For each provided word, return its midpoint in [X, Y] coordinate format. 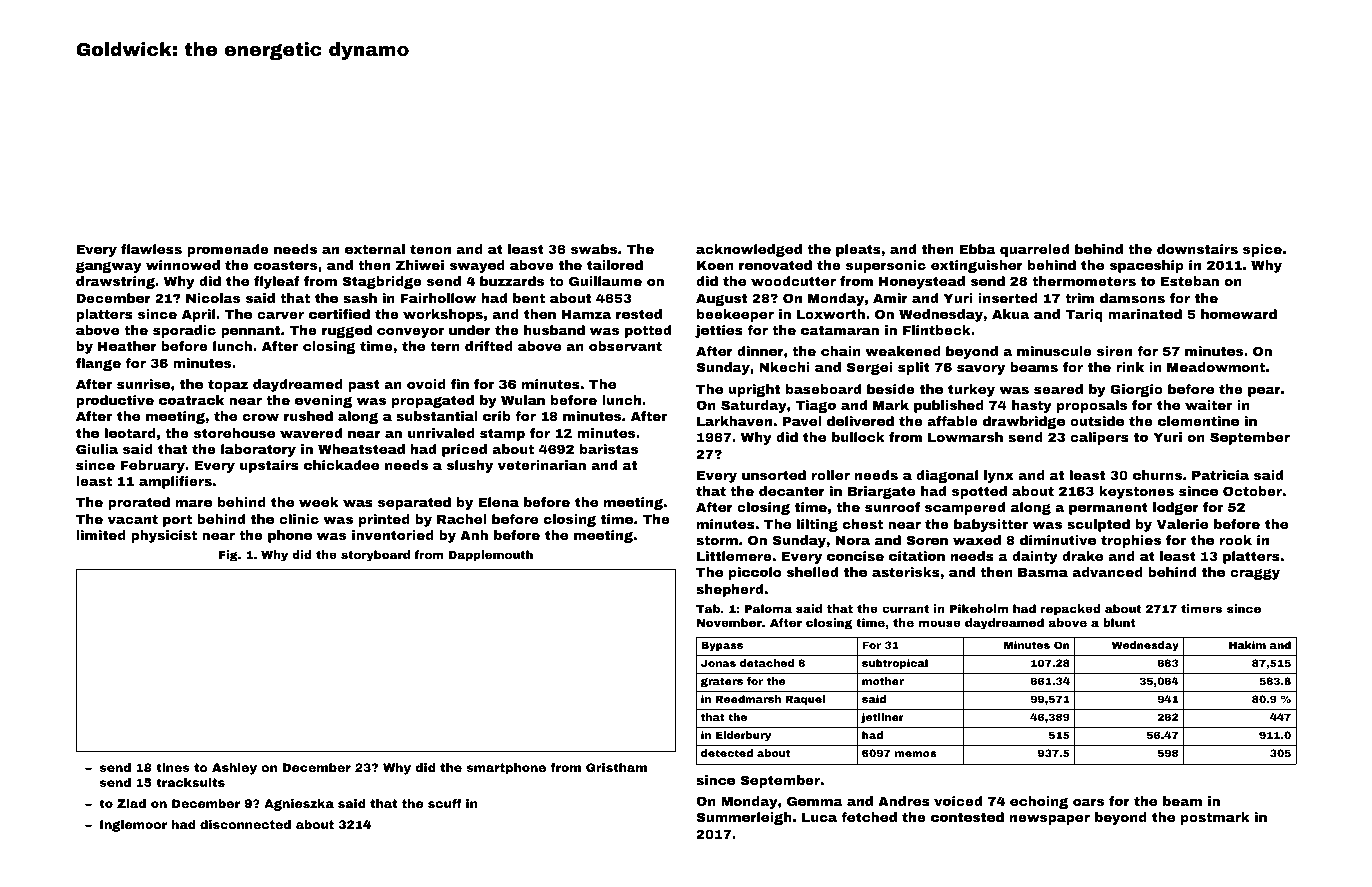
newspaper [1050, 820]
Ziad [131, 803]
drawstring [115, 282]
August [721, 300]
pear [1264, 392]
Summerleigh [744, 818]
